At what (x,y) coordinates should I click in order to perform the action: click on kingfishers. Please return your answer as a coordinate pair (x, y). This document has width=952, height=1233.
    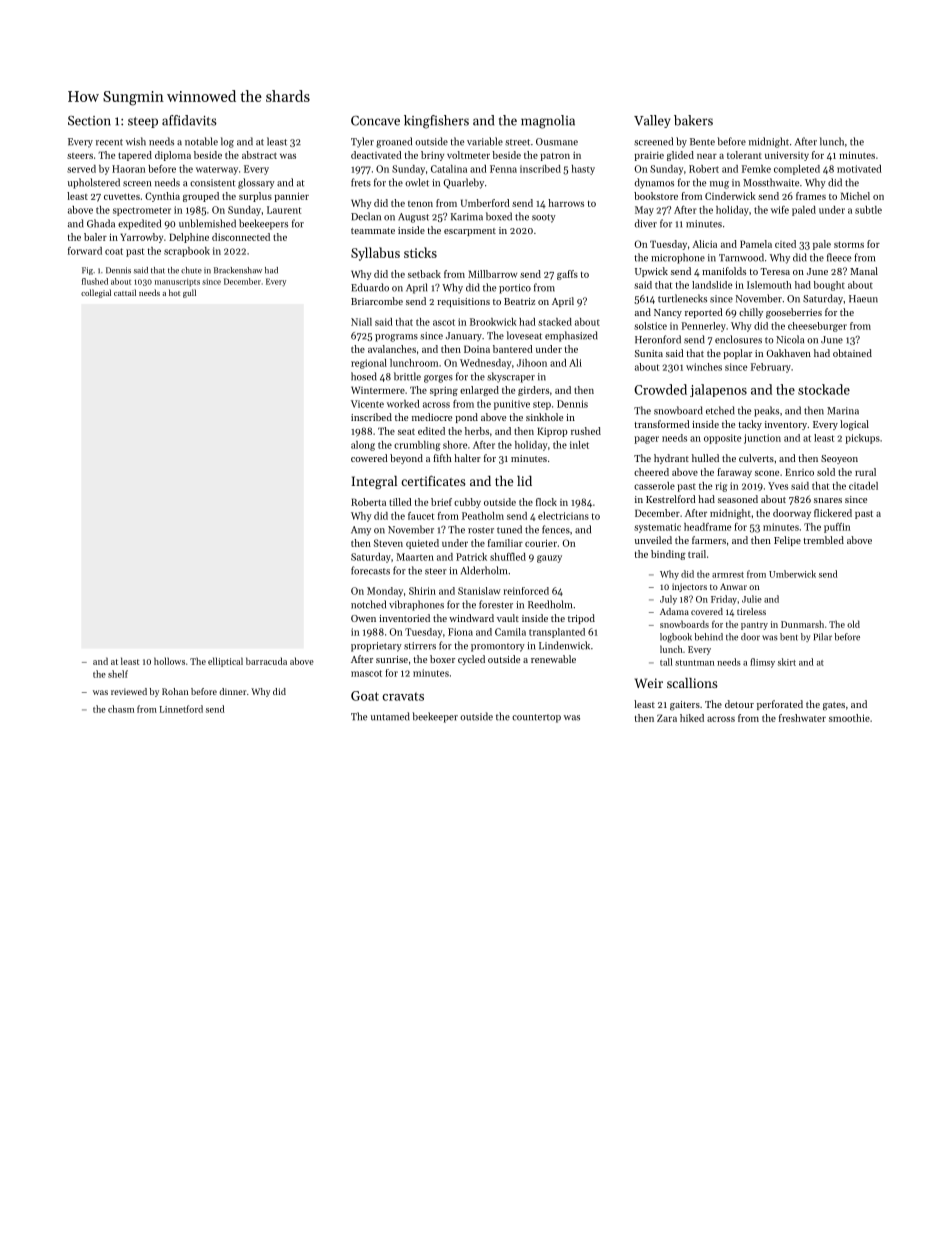
    Looking at the image, I should click on (436, 122).
